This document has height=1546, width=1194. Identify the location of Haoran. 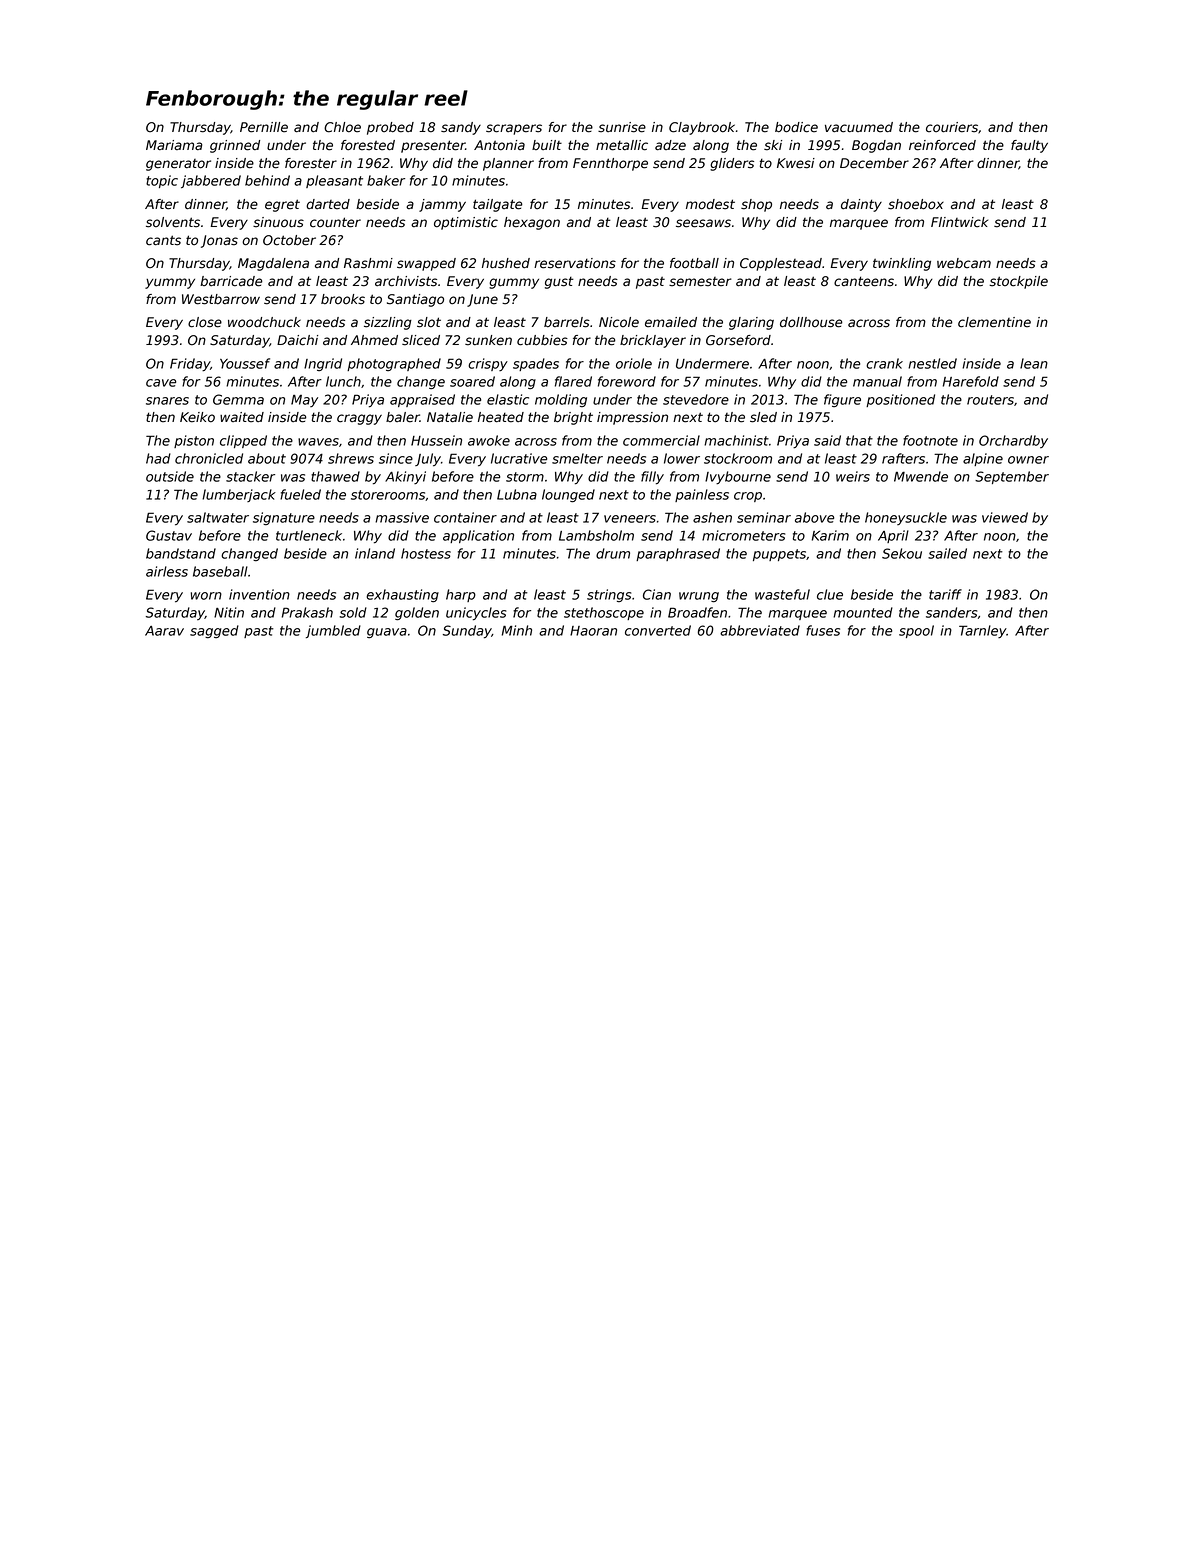
(593, 631).
